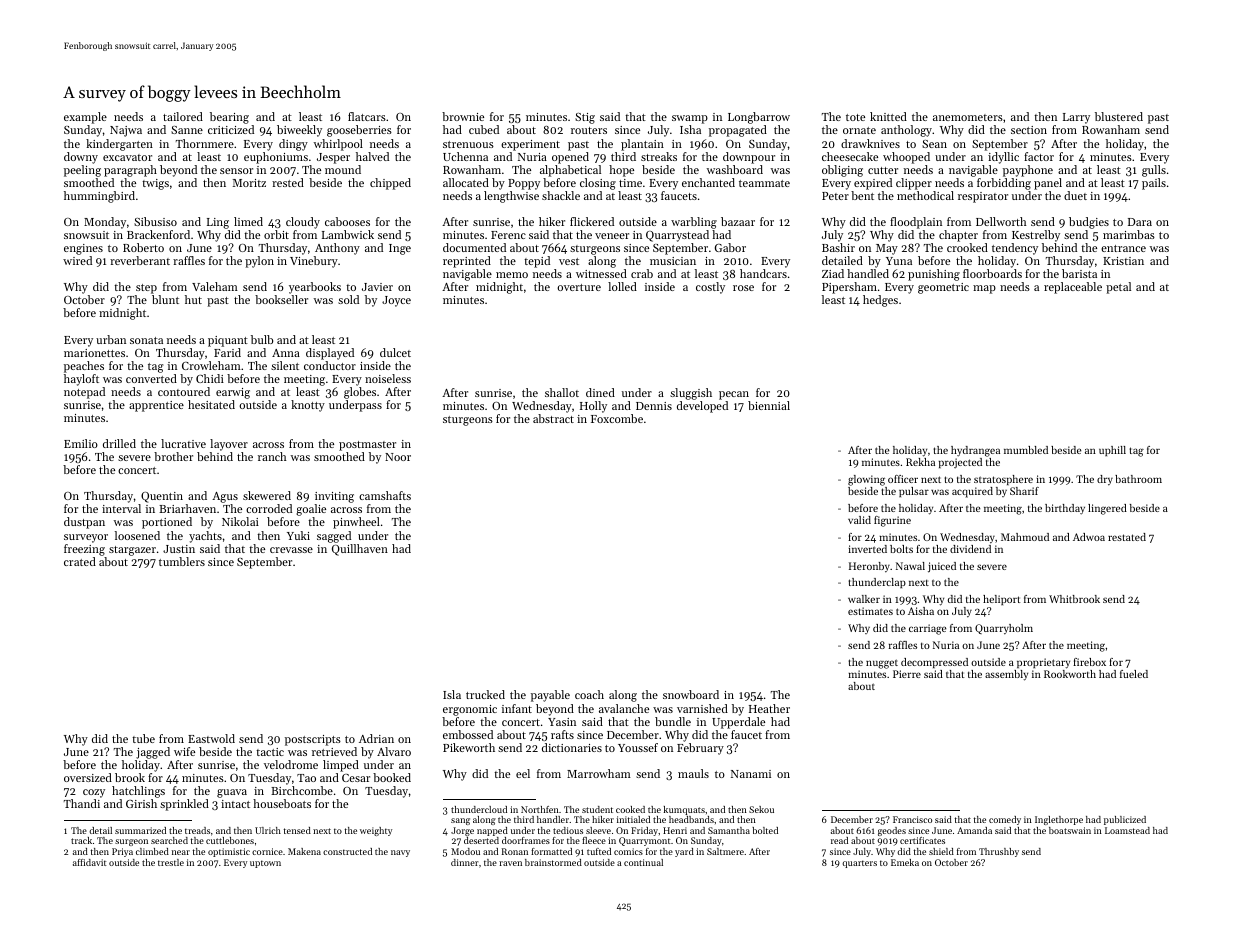  I want to click on dustpan, so click(84, 523).
